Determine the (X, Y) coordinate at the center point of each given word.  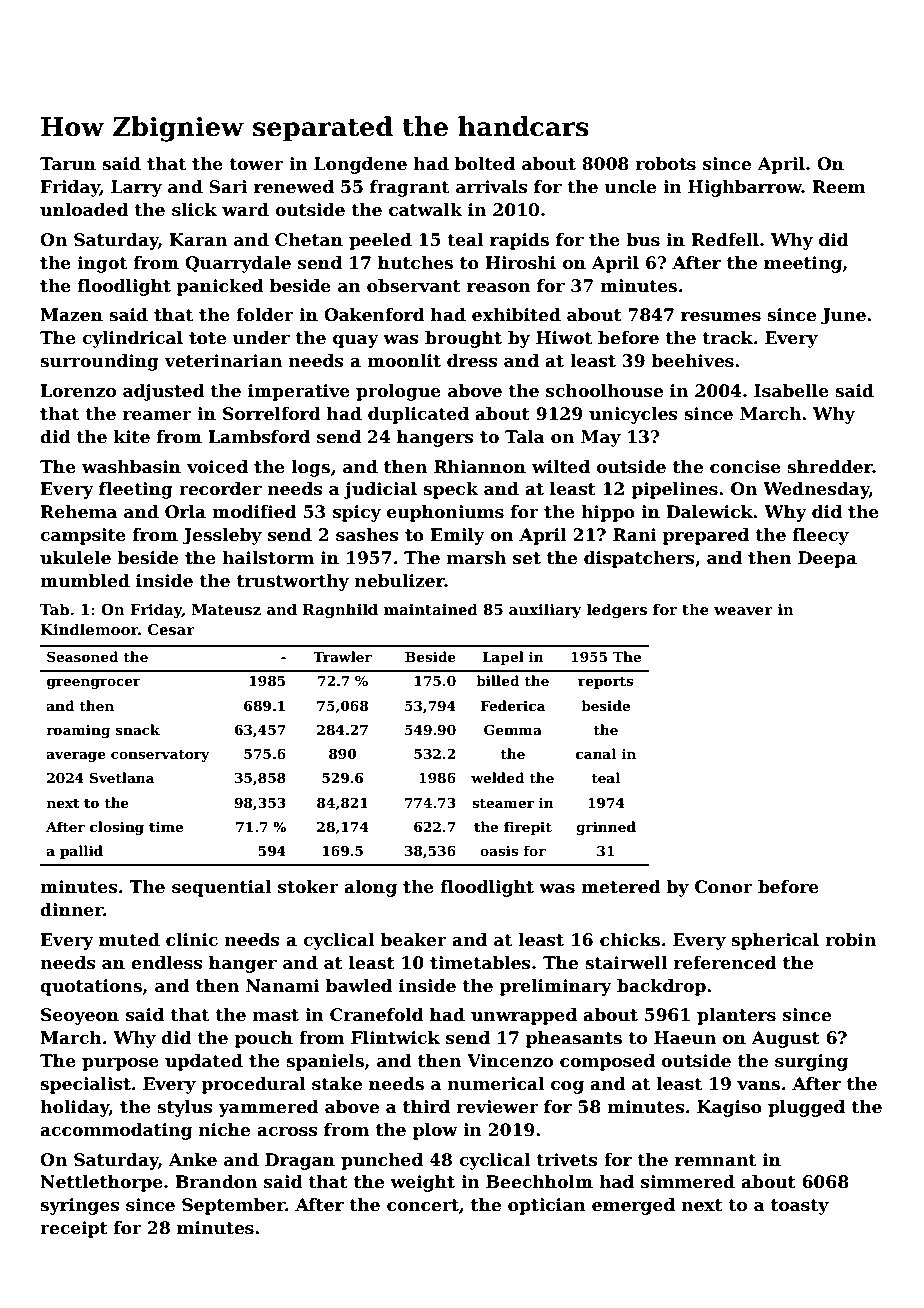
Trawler (342, 656)
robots (666, 164)
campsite (83, 536)
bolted (485, 164)
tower (256, 164)
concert (423, 1205)
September (233, 1206)
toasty (800, 1207)
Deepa (827, 559)
